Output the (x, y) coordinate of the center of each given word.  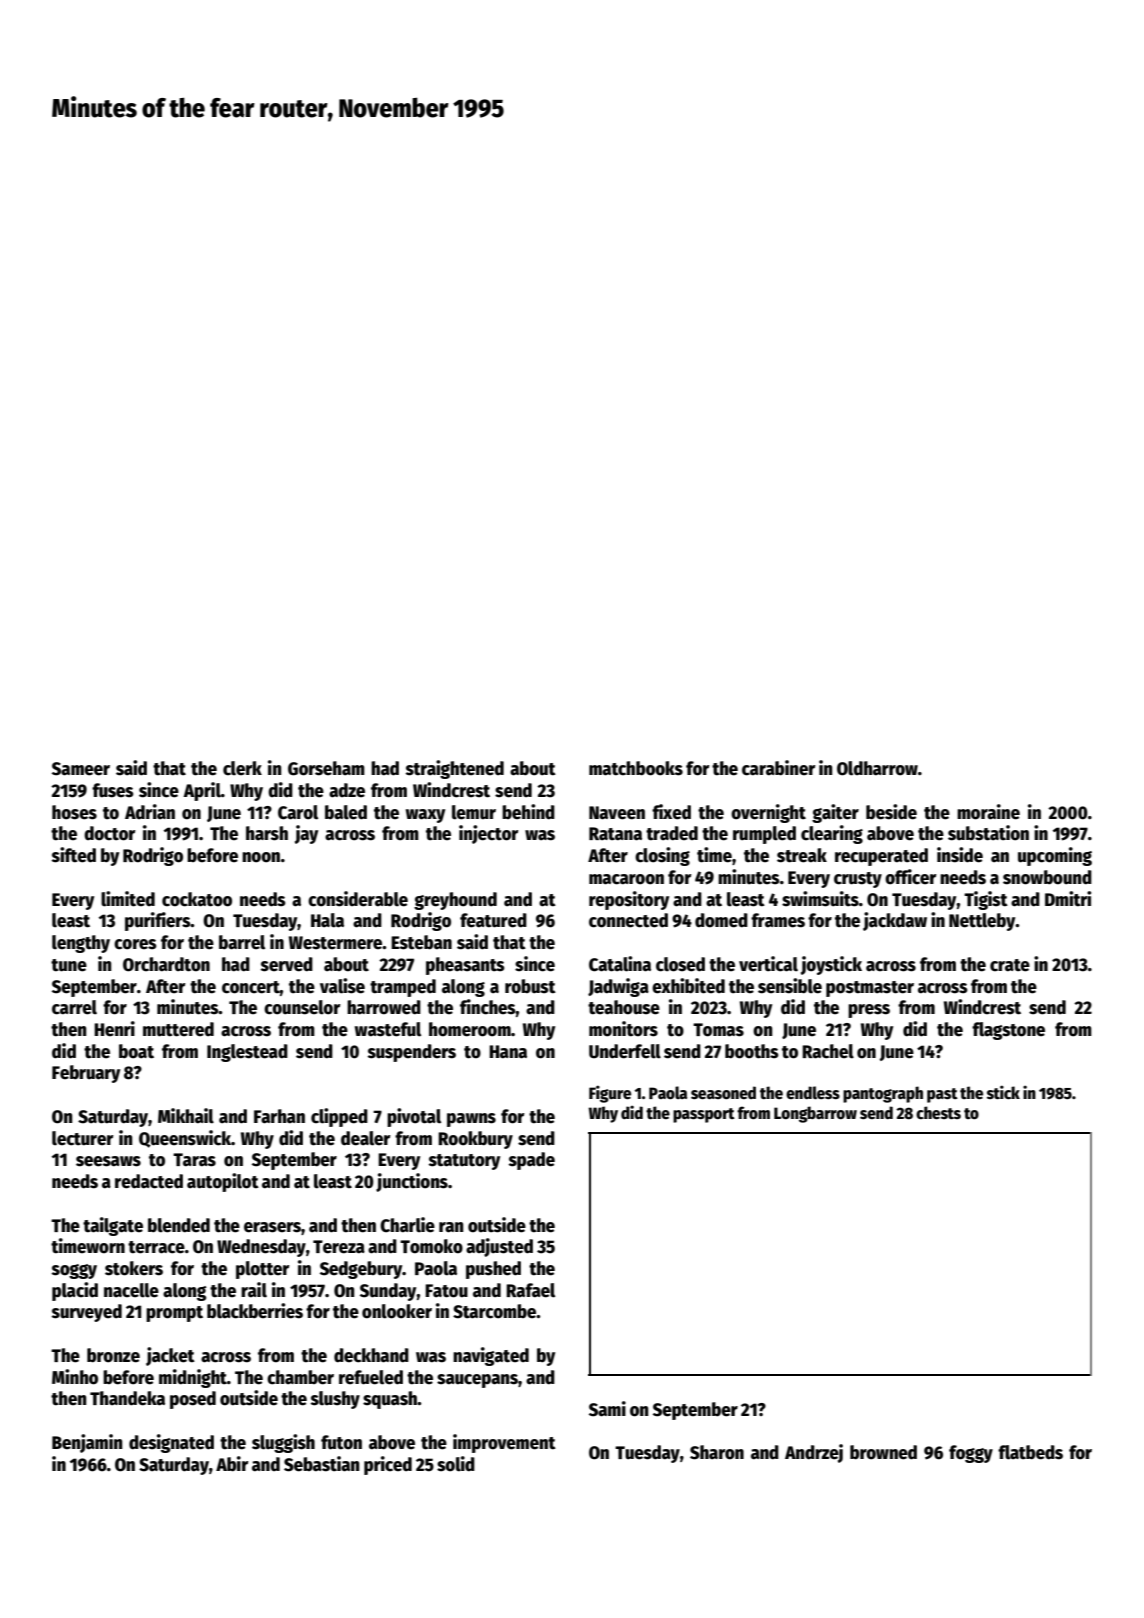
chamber (300, 1377)
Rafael (530, 1290)
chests (938, 1113)
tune (69, 965)
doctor (109, 833)
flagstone (1008, 1031)
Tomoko (431, 1246)
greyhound (455, 901)
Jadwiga (618, 987)
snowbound (1047, 877)
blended (179, 1225)
